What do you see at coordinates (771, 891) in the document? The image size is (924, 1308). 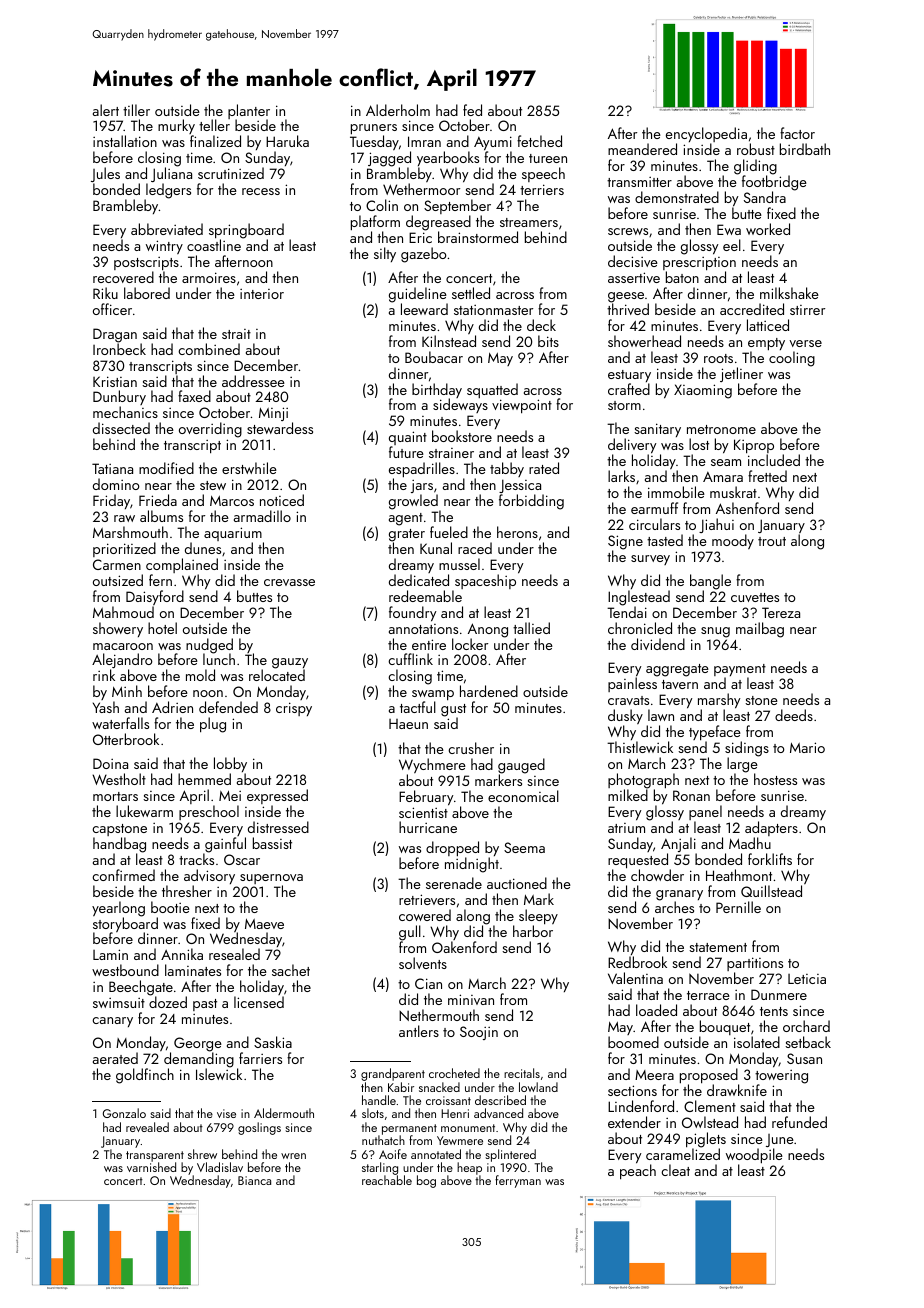 I see `Quillstead` at bounding box center [771, 891].
